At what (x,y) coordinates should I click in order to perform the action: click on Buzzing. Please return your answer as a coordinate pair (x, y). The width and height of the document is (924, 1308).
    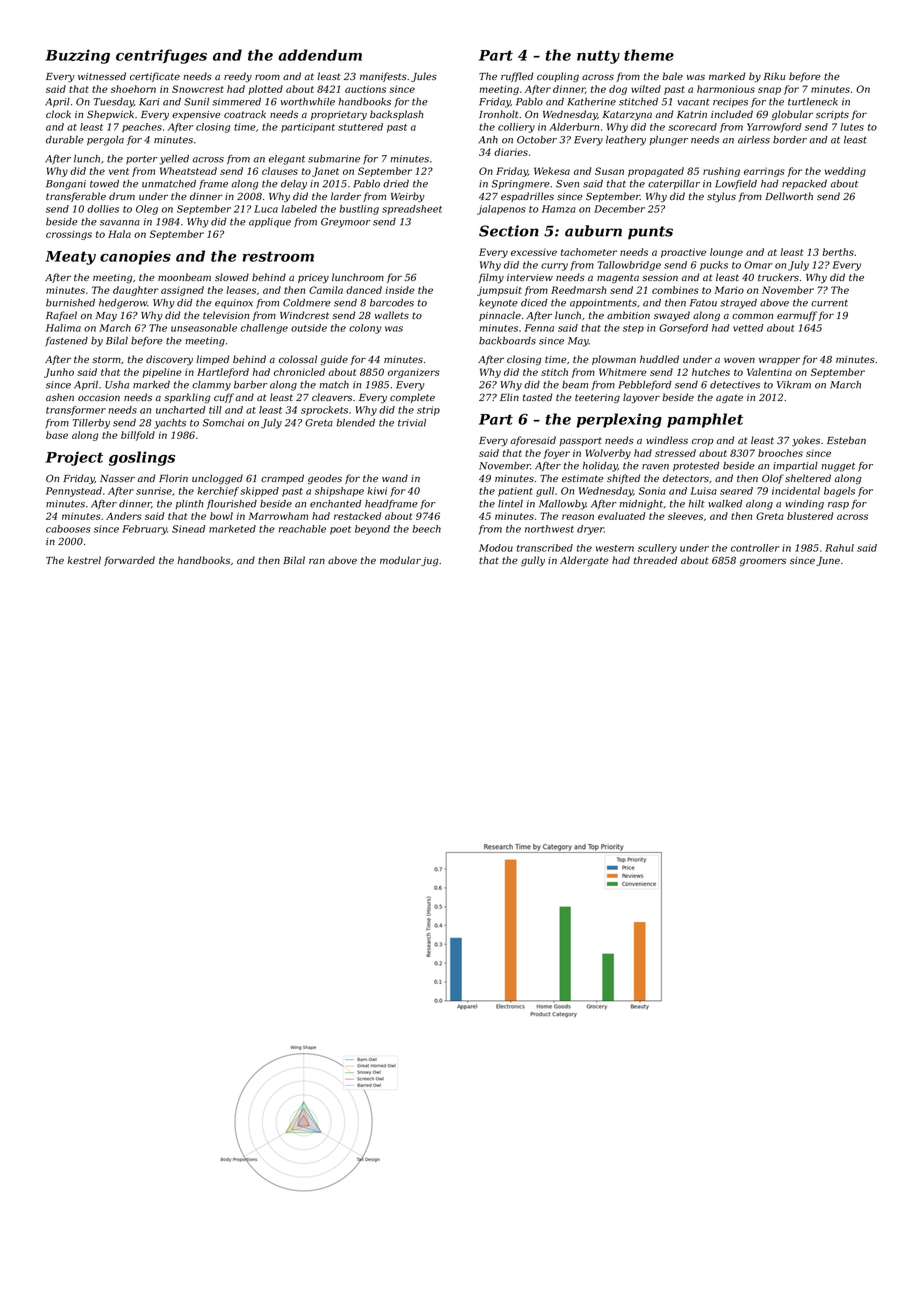
    Looking at the image, I should click on (77, 56).
